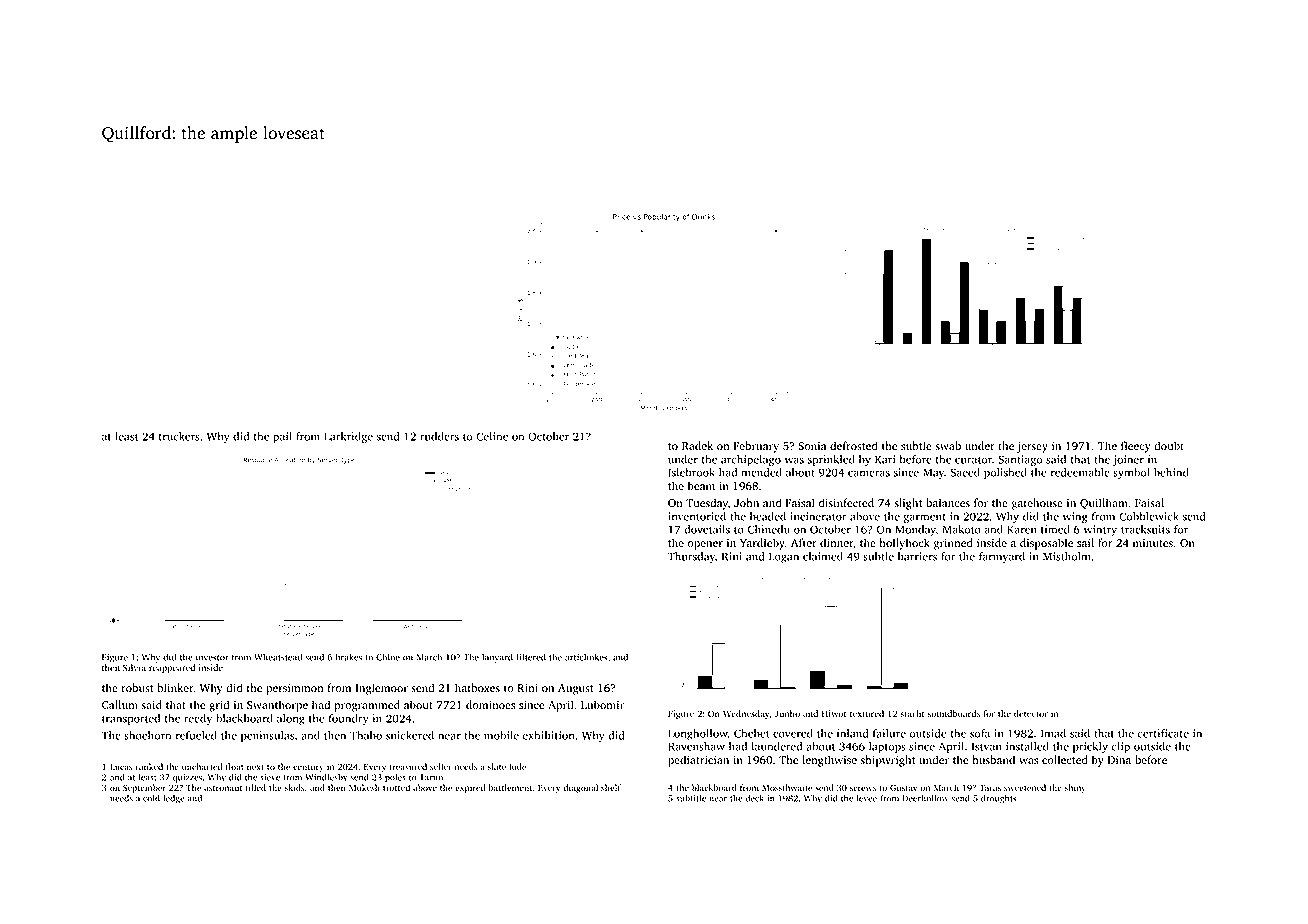 The width and height of the page is (1308, 924). What do you see at coordinates (179, 436) in the page?
I see `truckers` at bounding box center [179, 436].
